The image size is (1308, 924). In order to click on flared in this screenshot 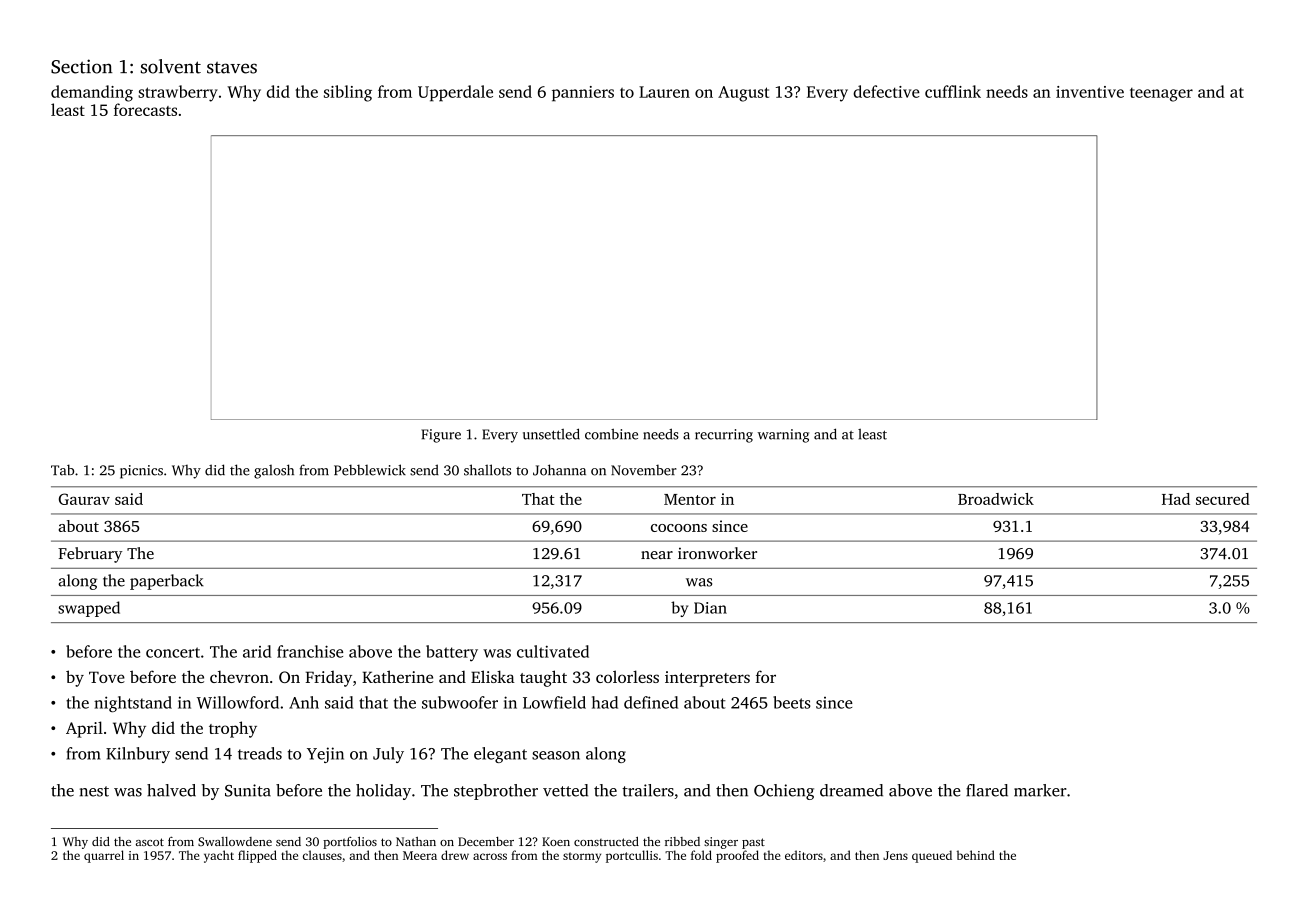, I will do `click(987, 790)`.
